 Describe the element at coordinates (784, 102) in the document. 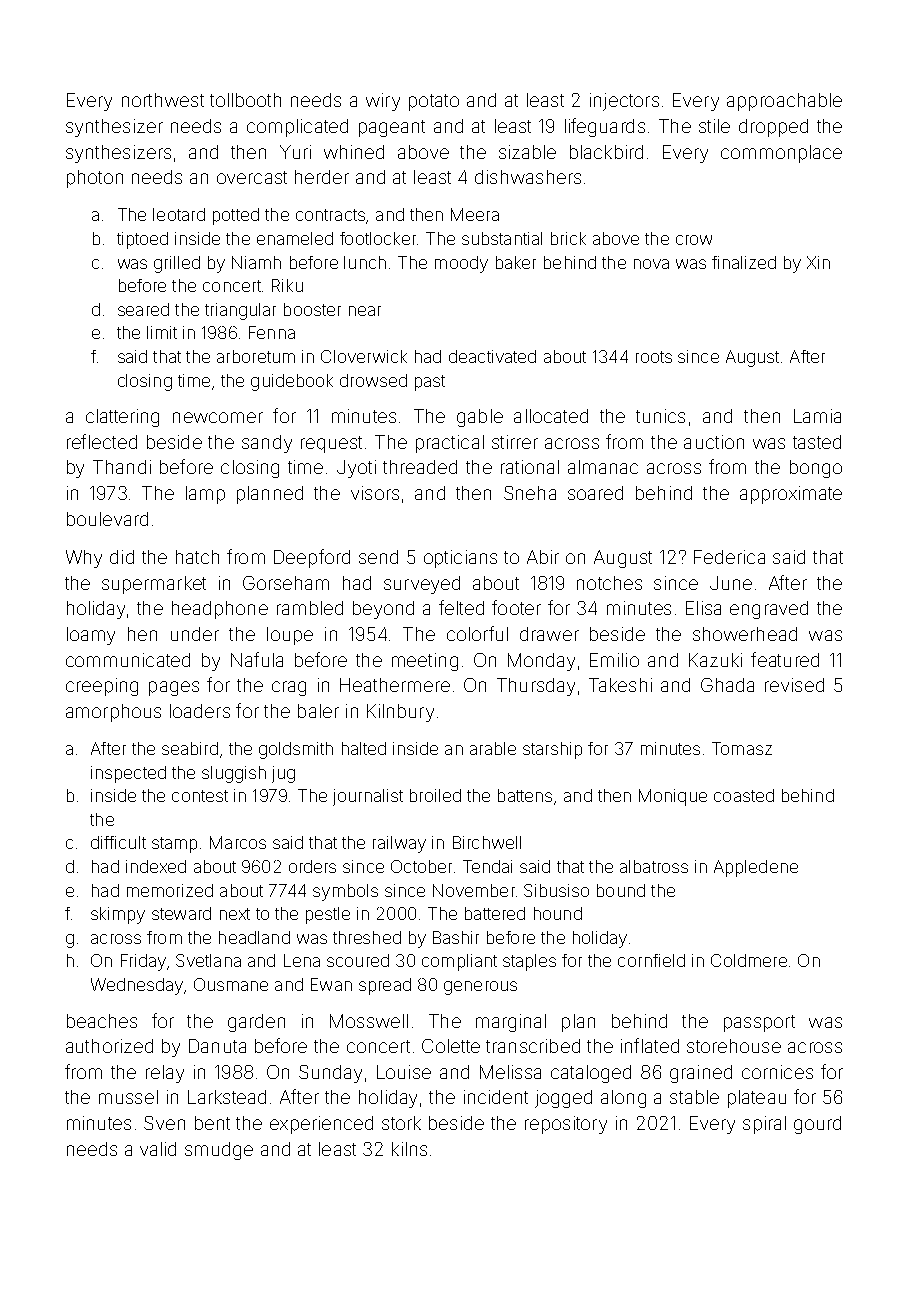

I see `approachable` at that location.
